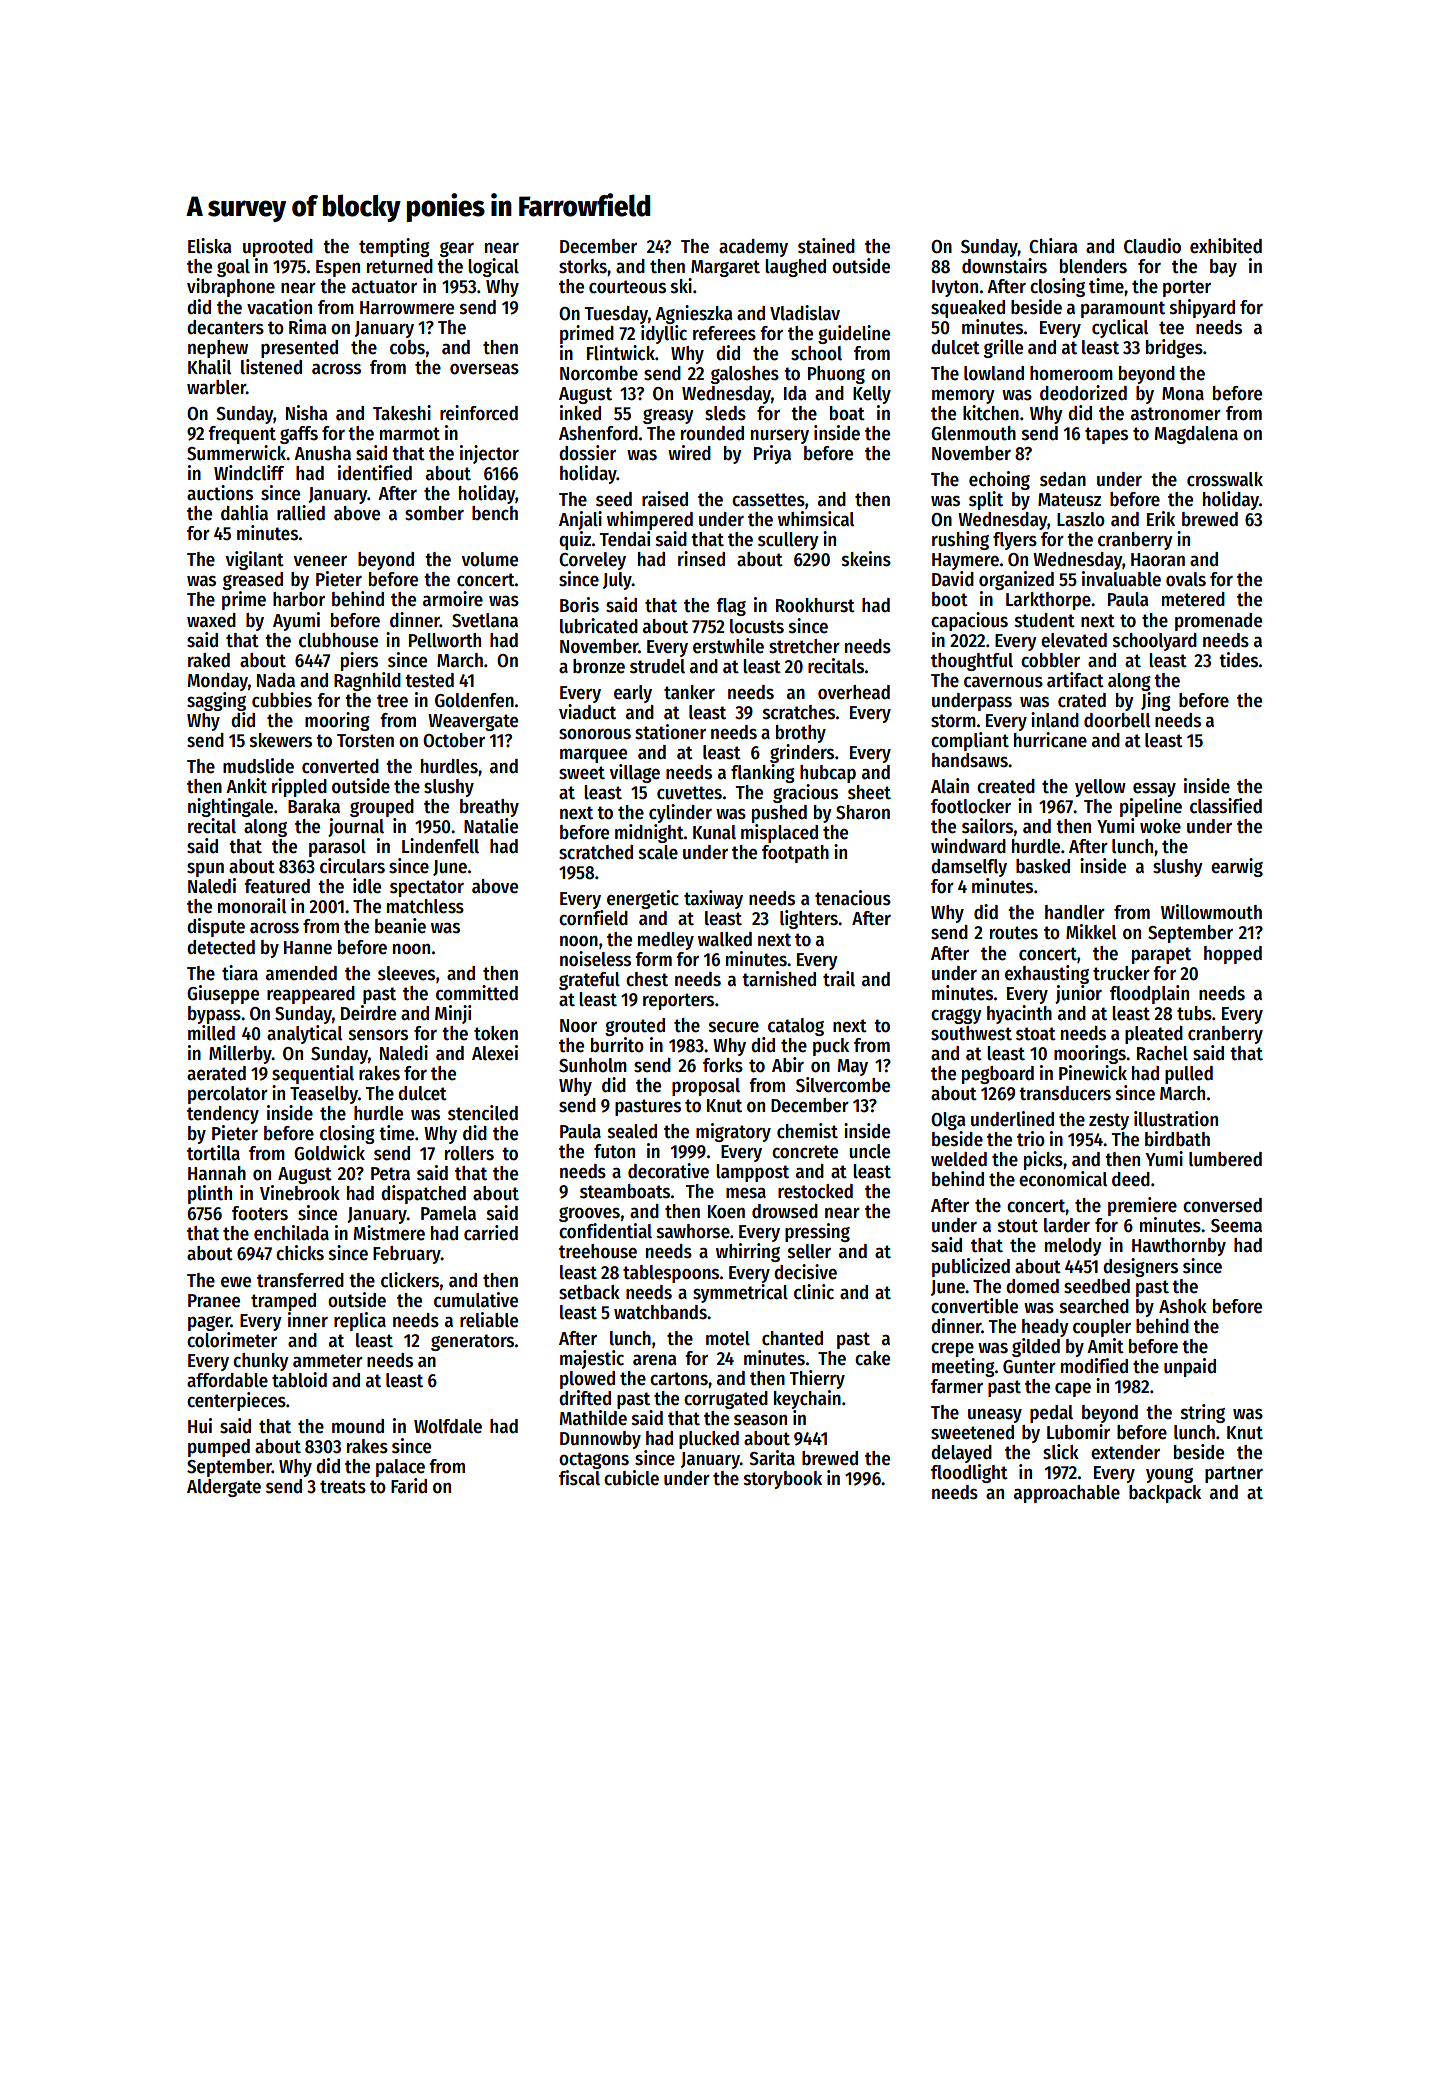 The height and width of the image is (2100, 1450). I want to click on returned, so click(400, 266).
